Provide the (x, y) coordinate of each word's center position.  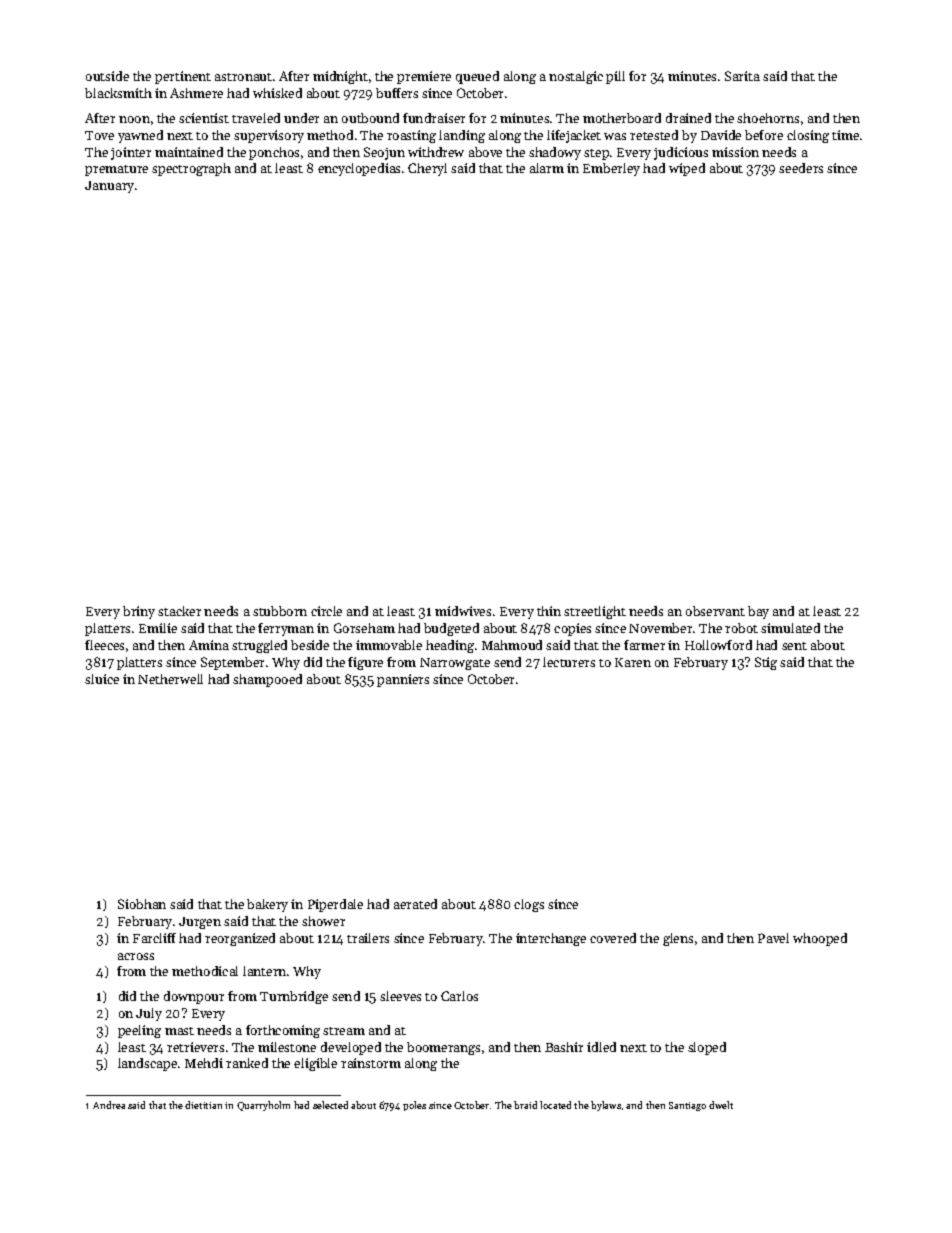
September (232, 663)
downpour (194, 997)
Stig (766, 663)
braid (525, 1105)
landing (462, 136)
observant (715, 611)
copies (572, 629)
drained (688, 118)
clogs (529, 905)
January (109, 187)
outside (107, 76)
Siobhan (142, 904)
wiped (687, 169)
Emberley (611, 169)
